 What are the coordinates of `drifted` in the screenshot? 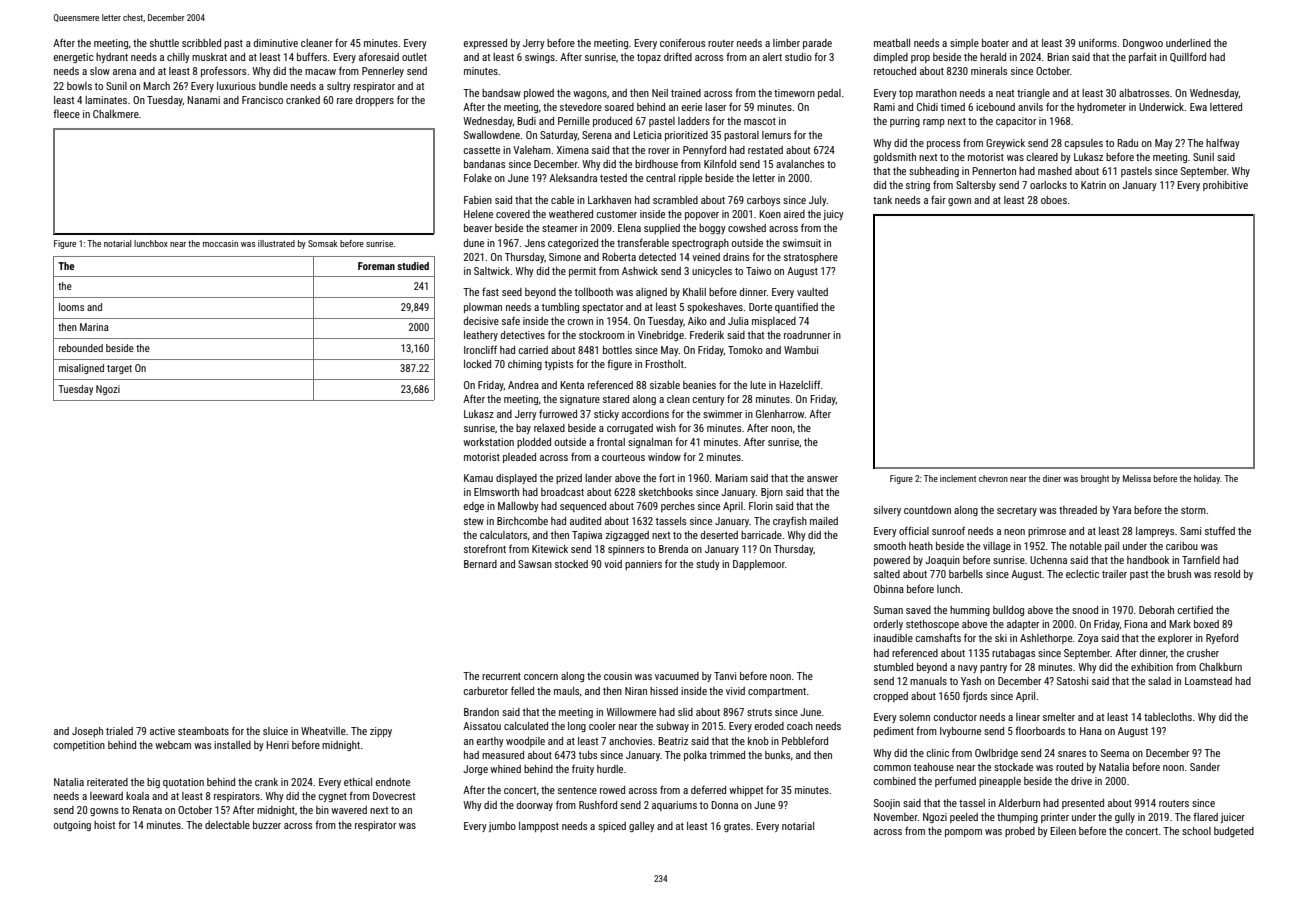 It's located at (678, 56).
